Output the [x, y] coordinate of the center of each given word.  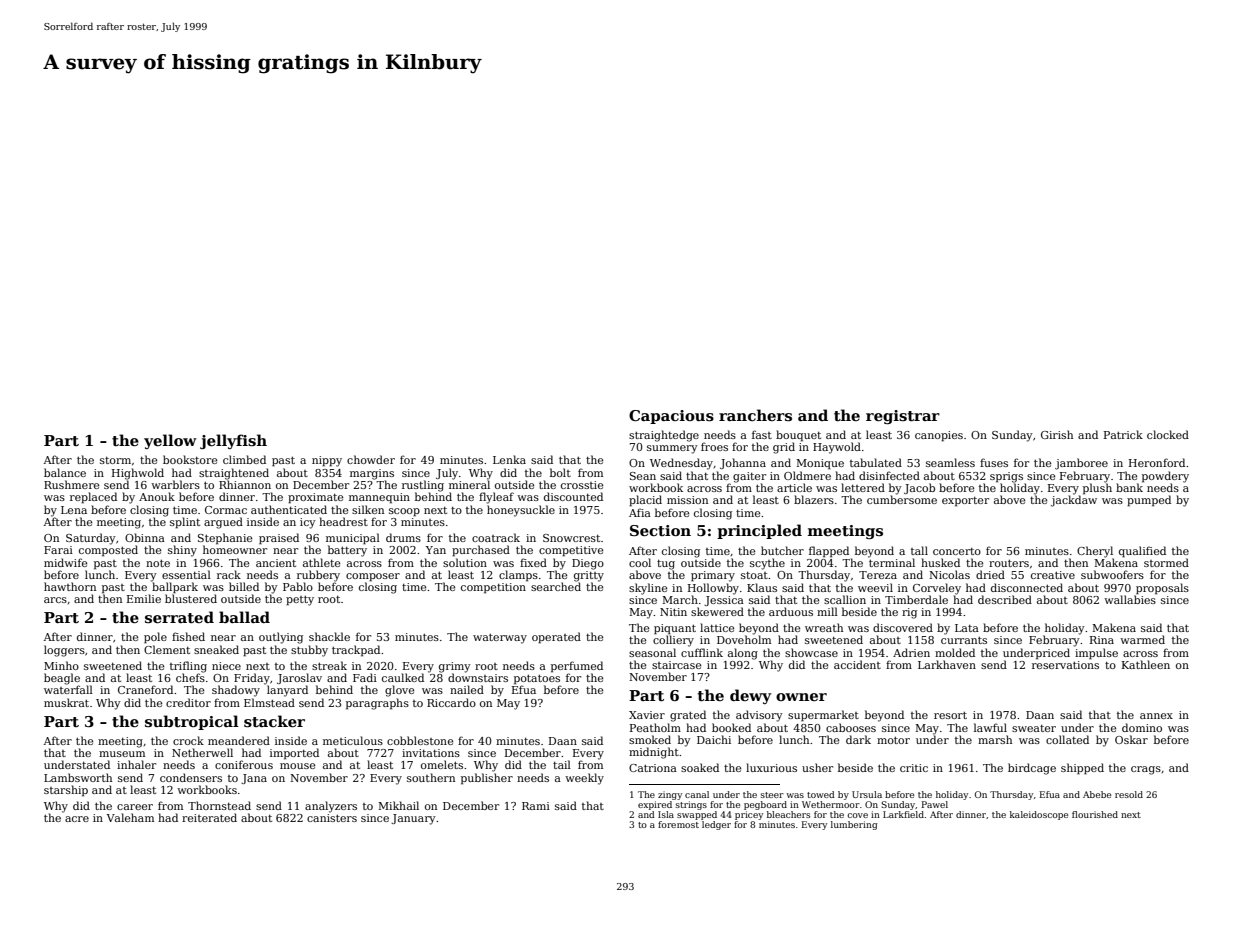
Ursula [867, 794]
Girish [1057, 434]
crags [1146, 770]
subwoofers [1112, 574]
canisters [332, 818]
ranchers [755, 415]
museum [122, 754]
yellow [170, 441]
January [413, 819]
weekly [584, 779]
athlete [321, 562]
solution [465, 562]
